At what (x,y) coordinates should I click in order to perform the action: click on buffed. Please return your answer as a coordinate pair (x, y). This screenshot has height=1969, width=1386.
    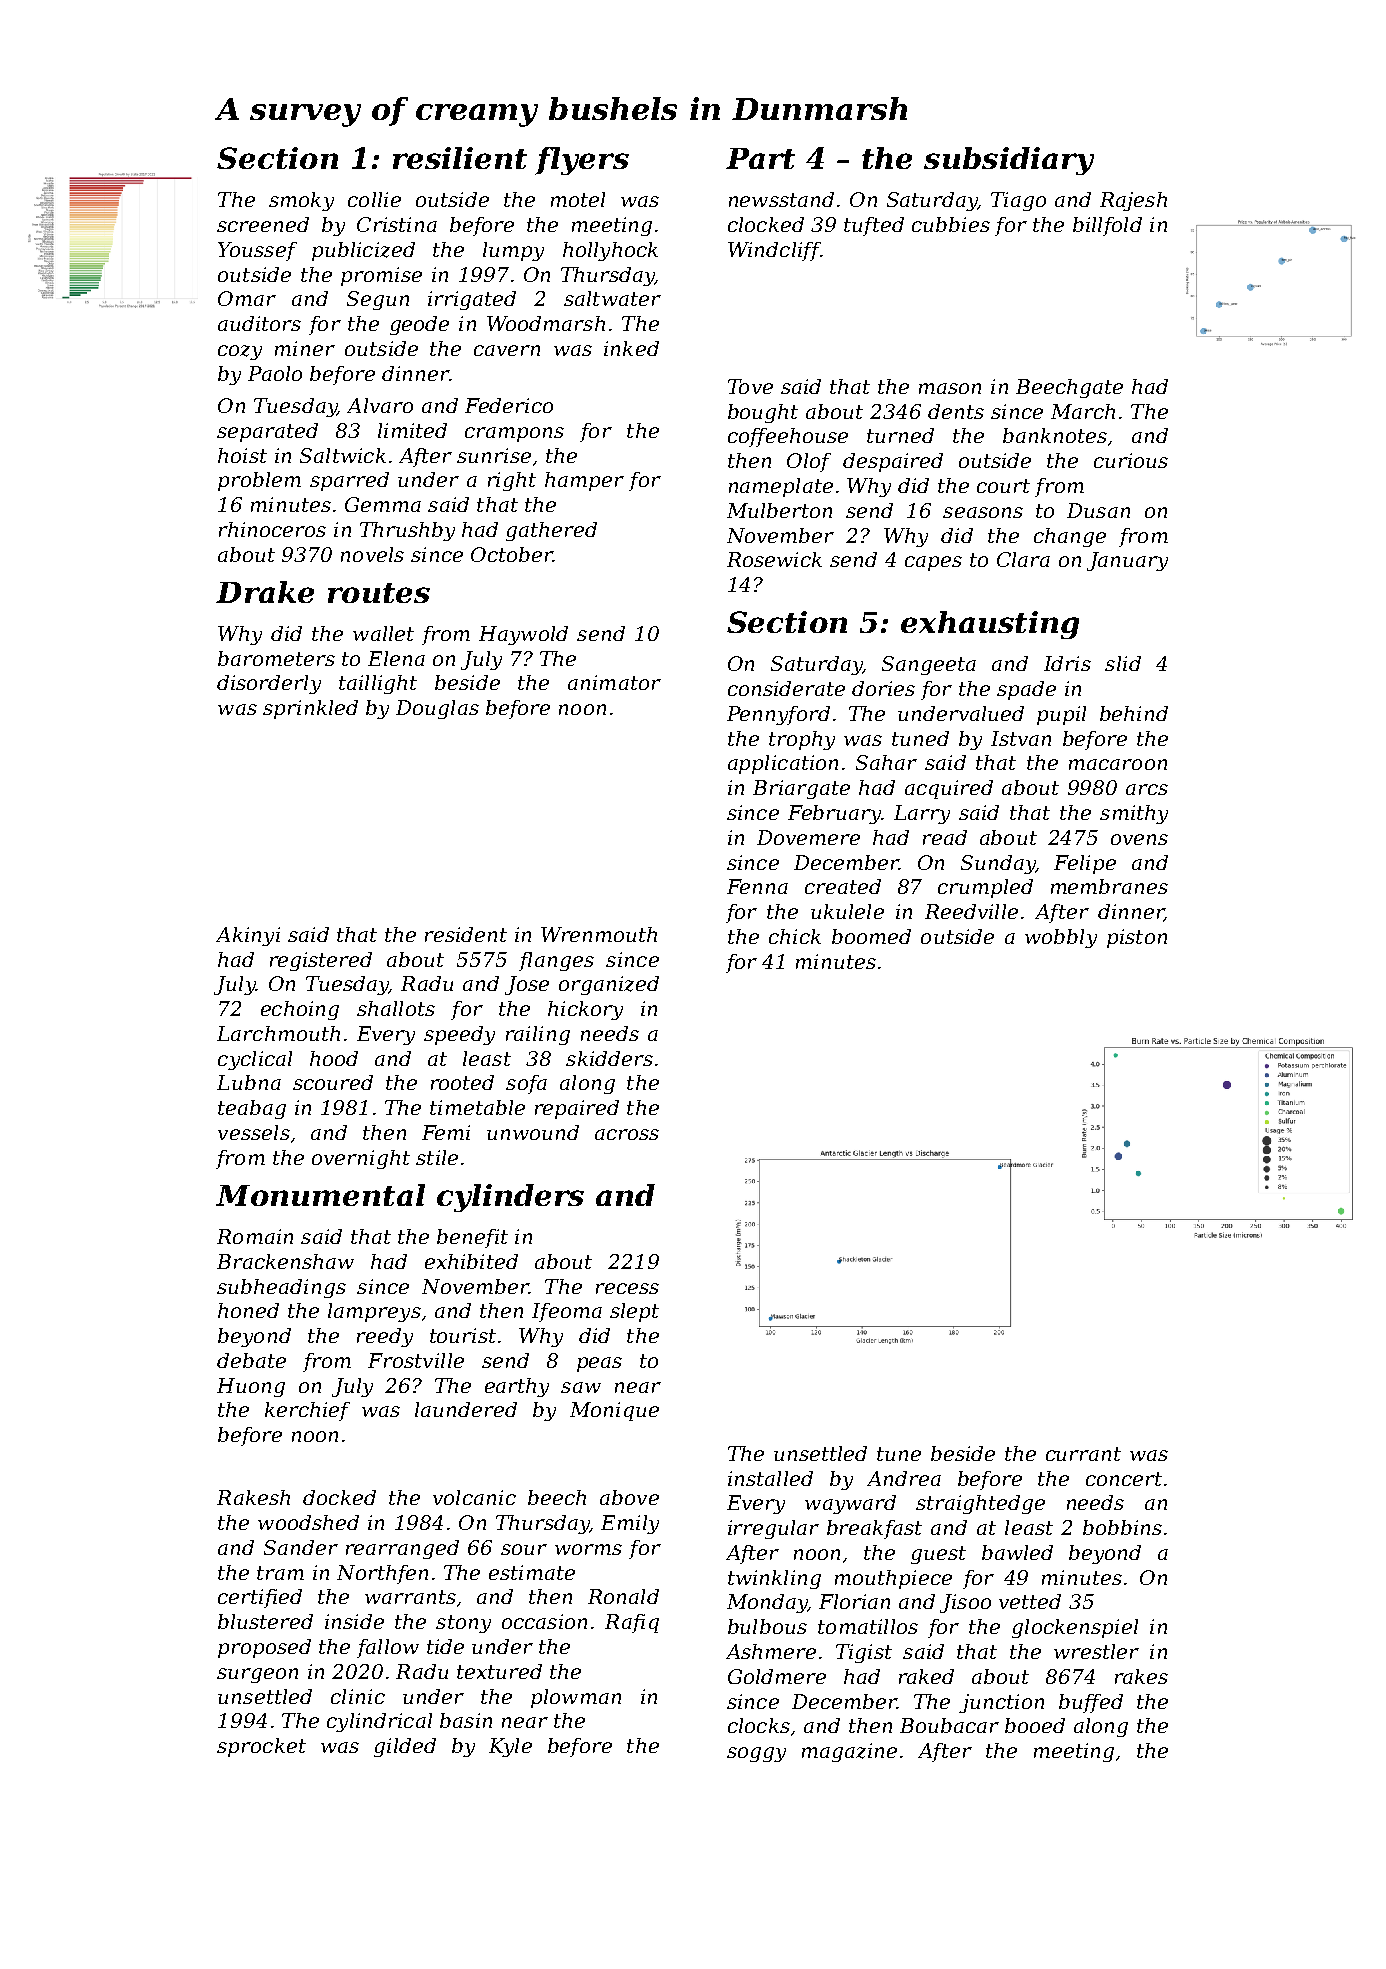
    Looking at the image, I should click on (1091, 1703).
